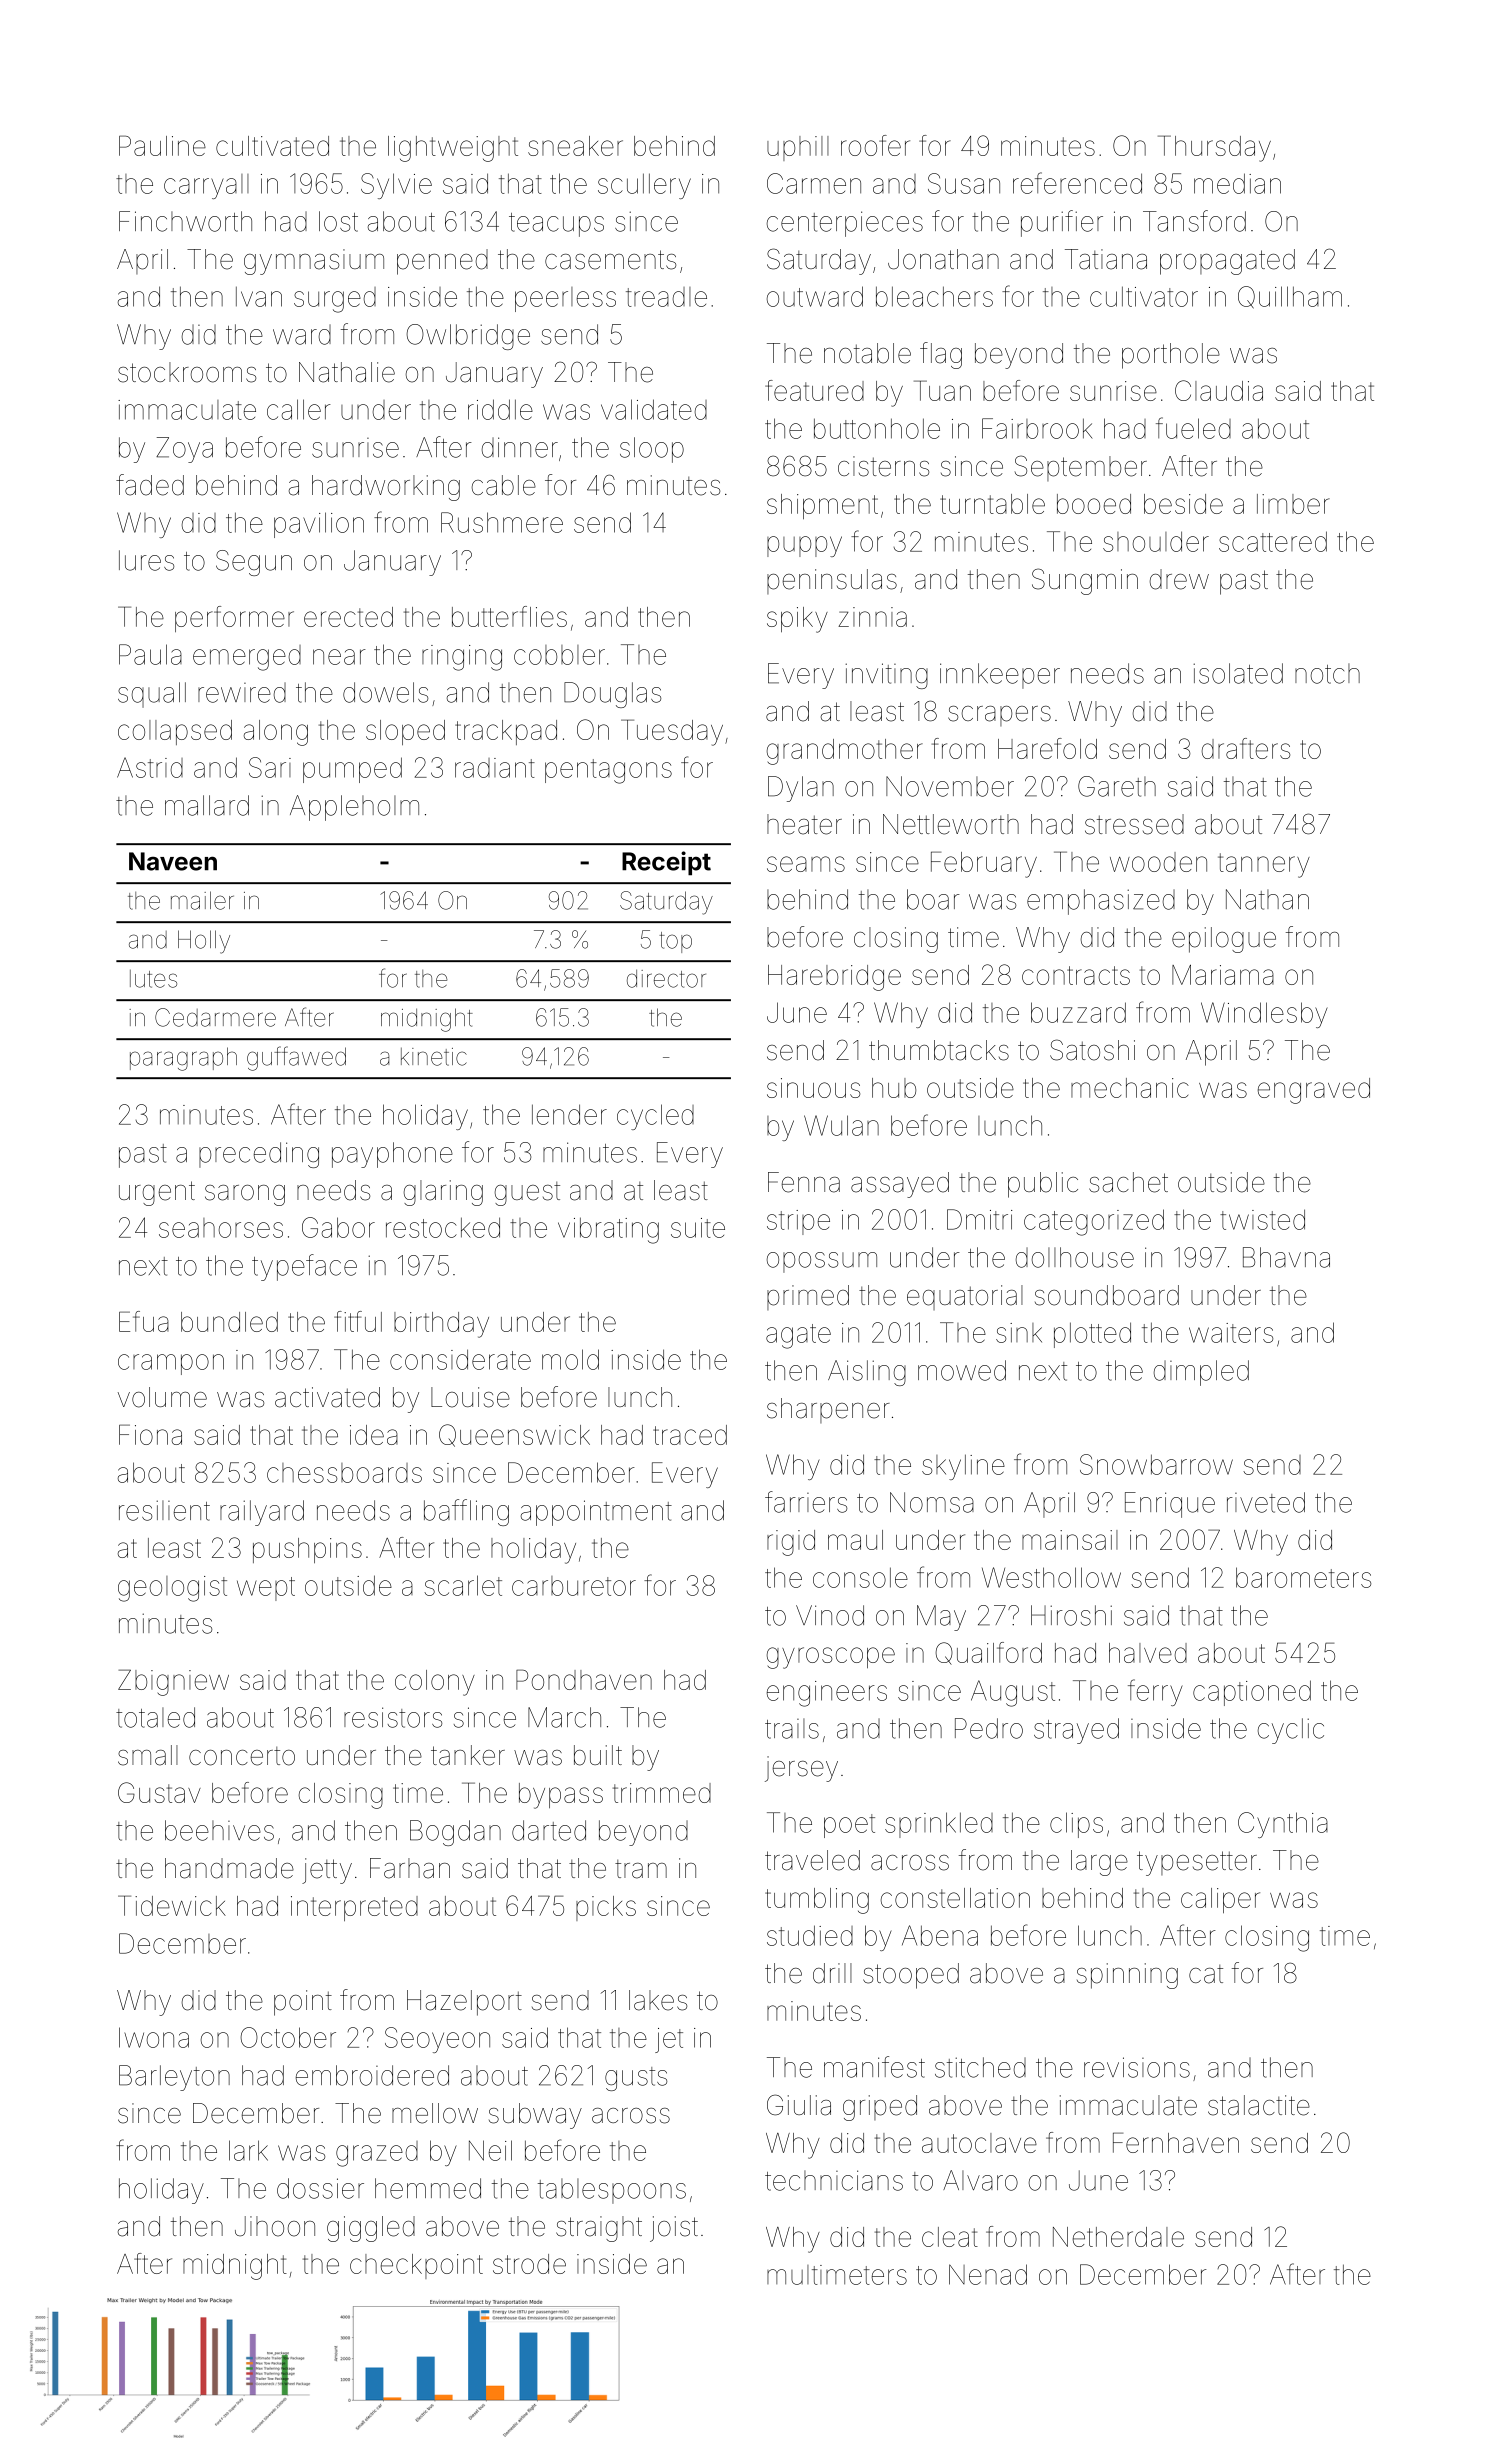  I want to click on cultivated, so click(272, 146).
